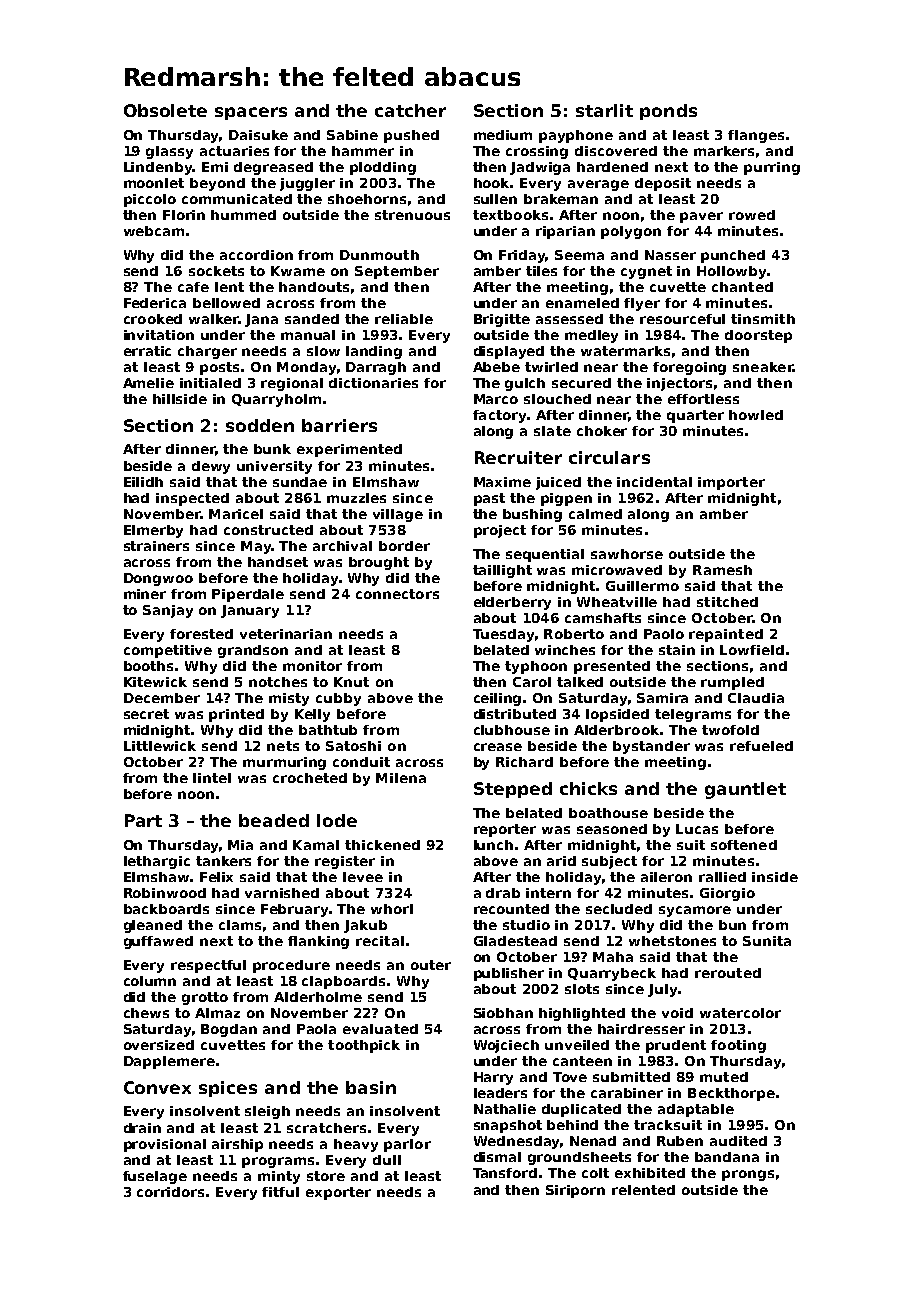 This screenshot has height=1308, width=924. I want to click on purring, so click(772, 168).
